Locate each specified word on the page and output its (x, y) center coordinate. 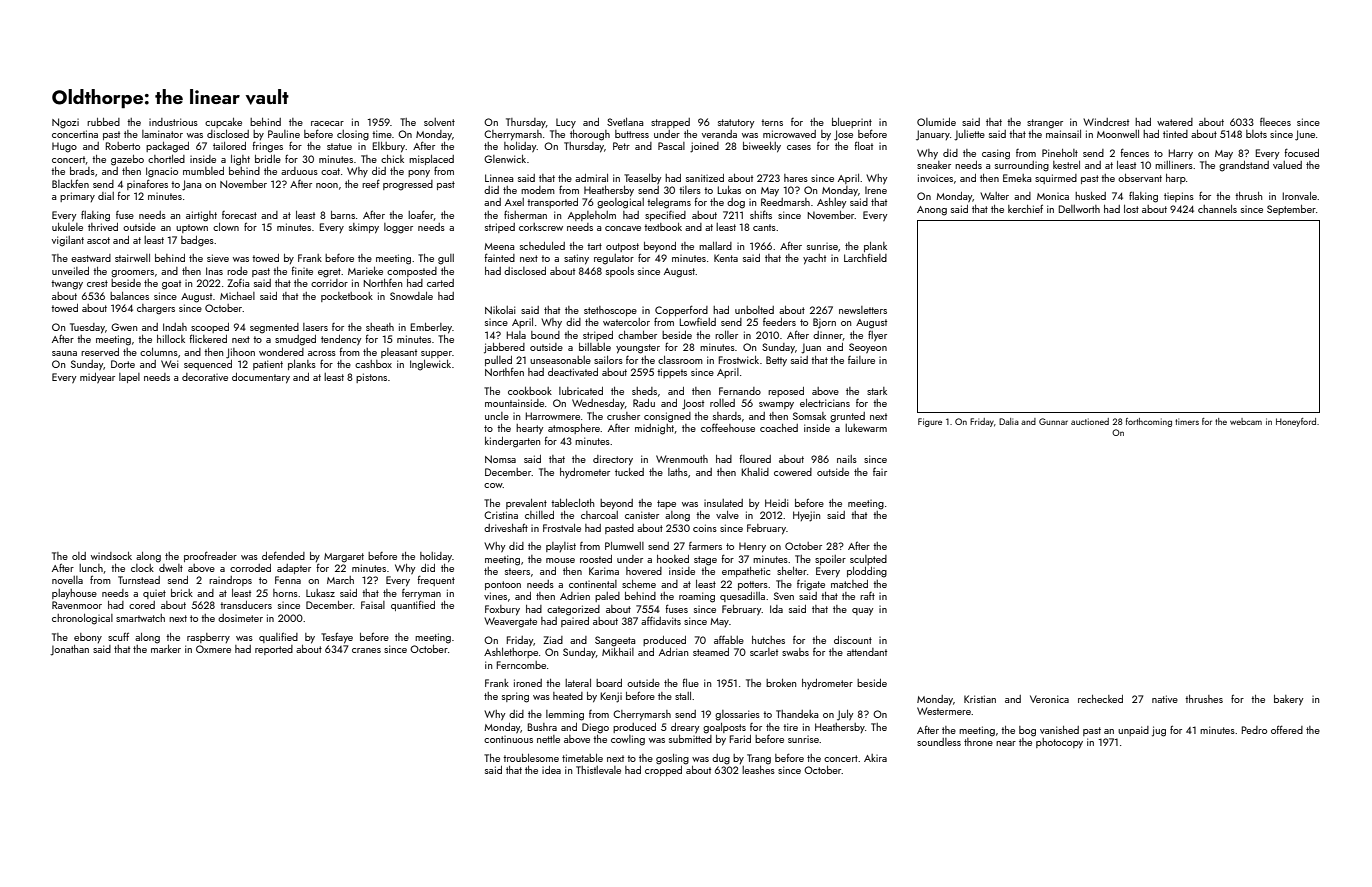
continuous (508, 739)
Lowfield (698, 322)
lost (1131, 209)
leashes (758, 770)
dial (106, 196)
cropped (663, 771)
